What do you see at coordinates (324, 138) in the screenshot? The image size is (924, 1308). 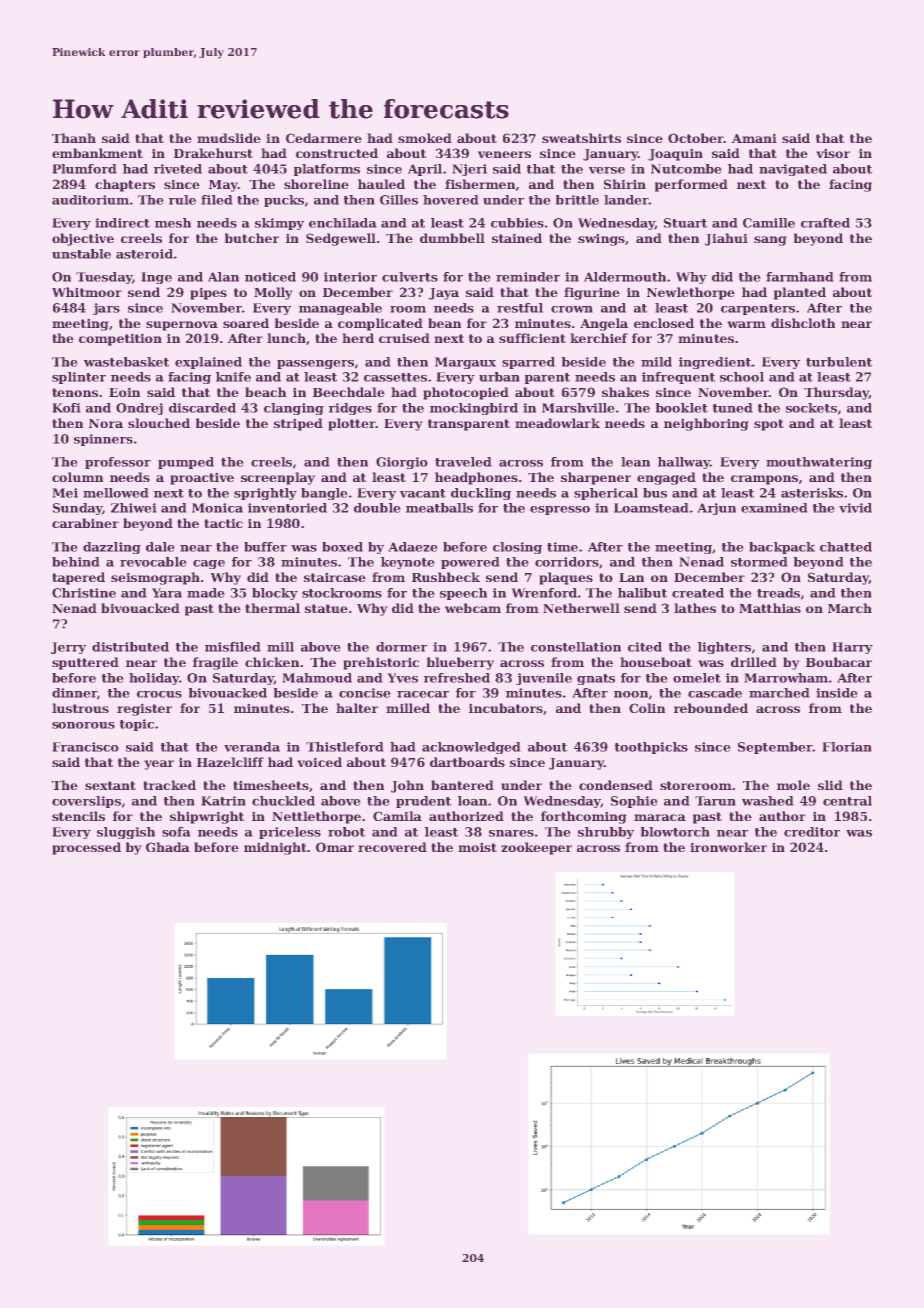 I see `Cedarmere` at bounding box center [324, 138].
